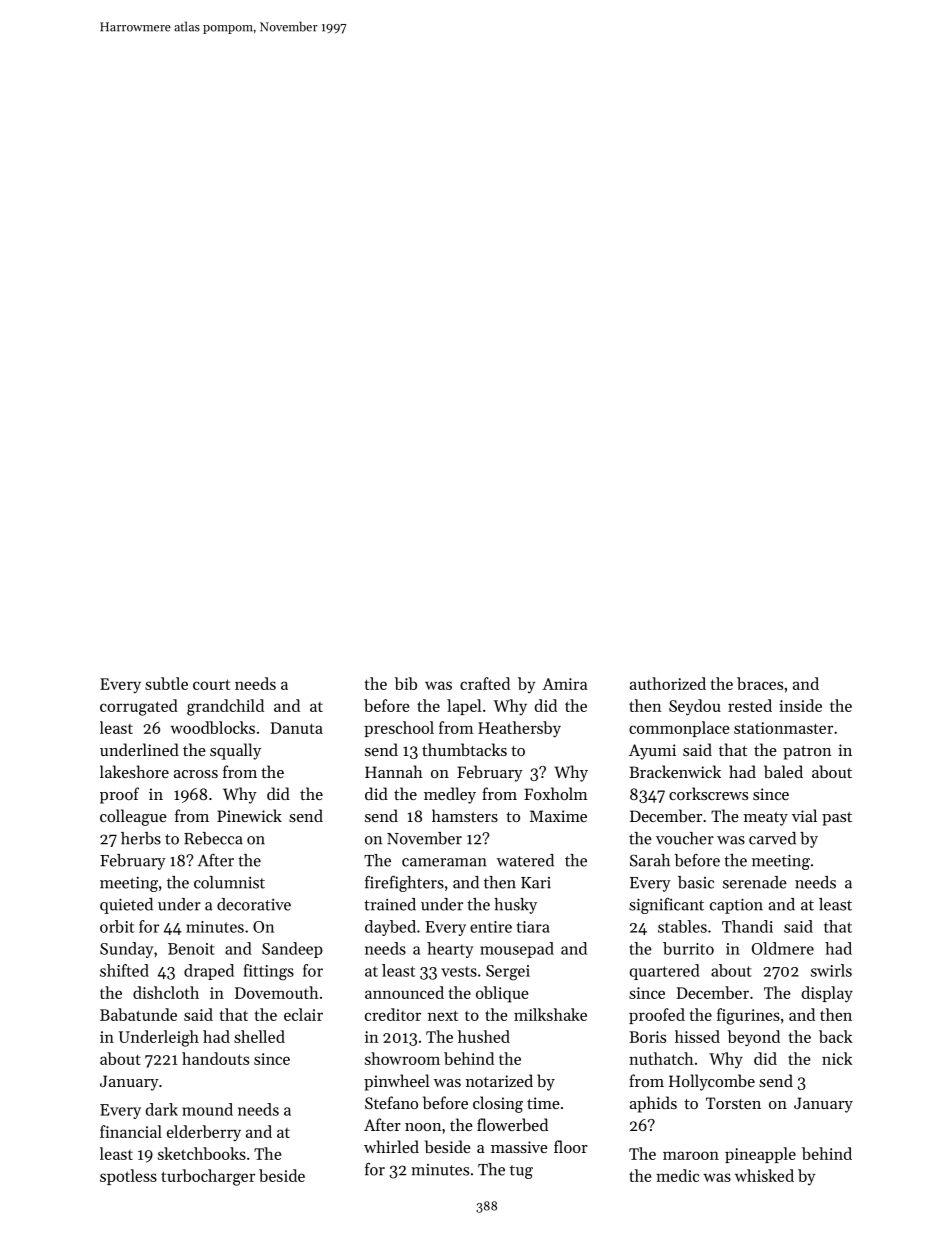 This document has width=952, height=1233. What do you see at coordinates (465, 815) in the document?
I see `hamsters` at bounding box center [465, 815].
